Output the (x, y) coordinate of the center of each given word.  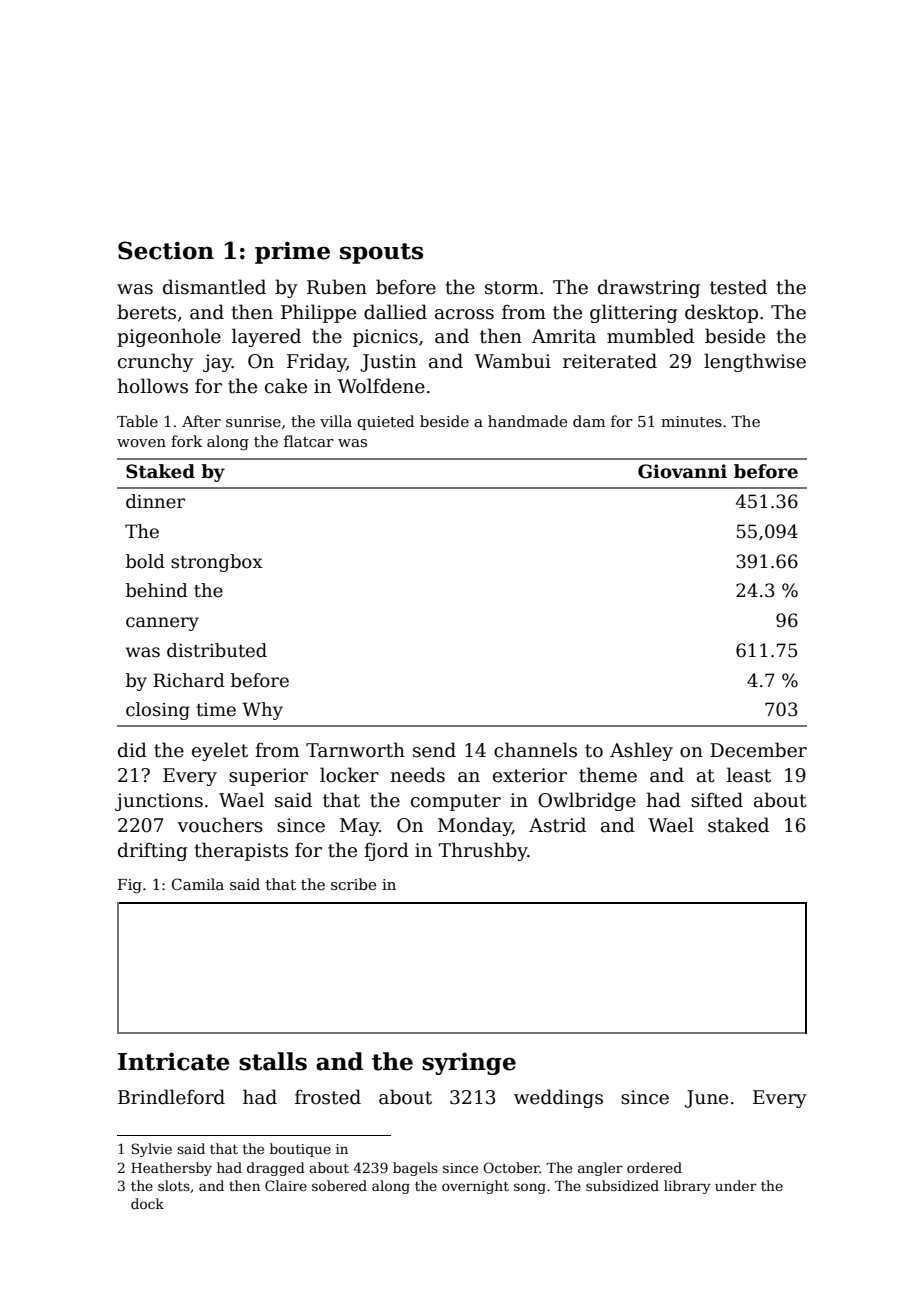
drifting (153, 851)
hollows (152, 386)
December (758, 750)
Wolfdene (381, 386)
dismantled (214, 287)
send (434, 750)
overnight (475, 1187)
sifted (717, 800)
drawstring (649, 288)
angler (600, 1169)
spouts (381, 253)
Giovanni (682, 471)
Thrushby (483, 851)
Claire (286, 1185)
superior (268, 777)
